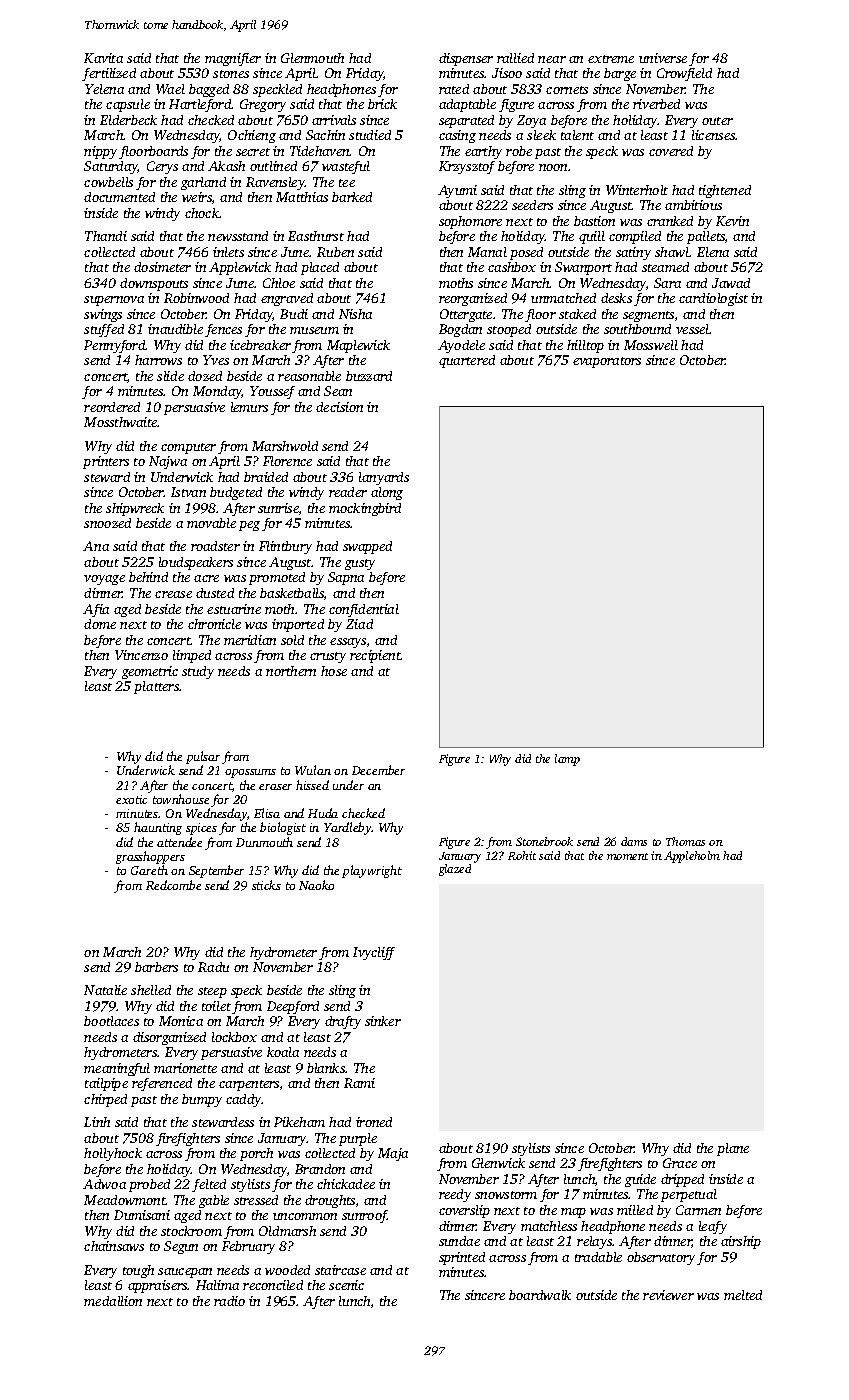 The height and width of the screenshot is (1400, 849). I want to click on Gareth, so click(149, 870).
